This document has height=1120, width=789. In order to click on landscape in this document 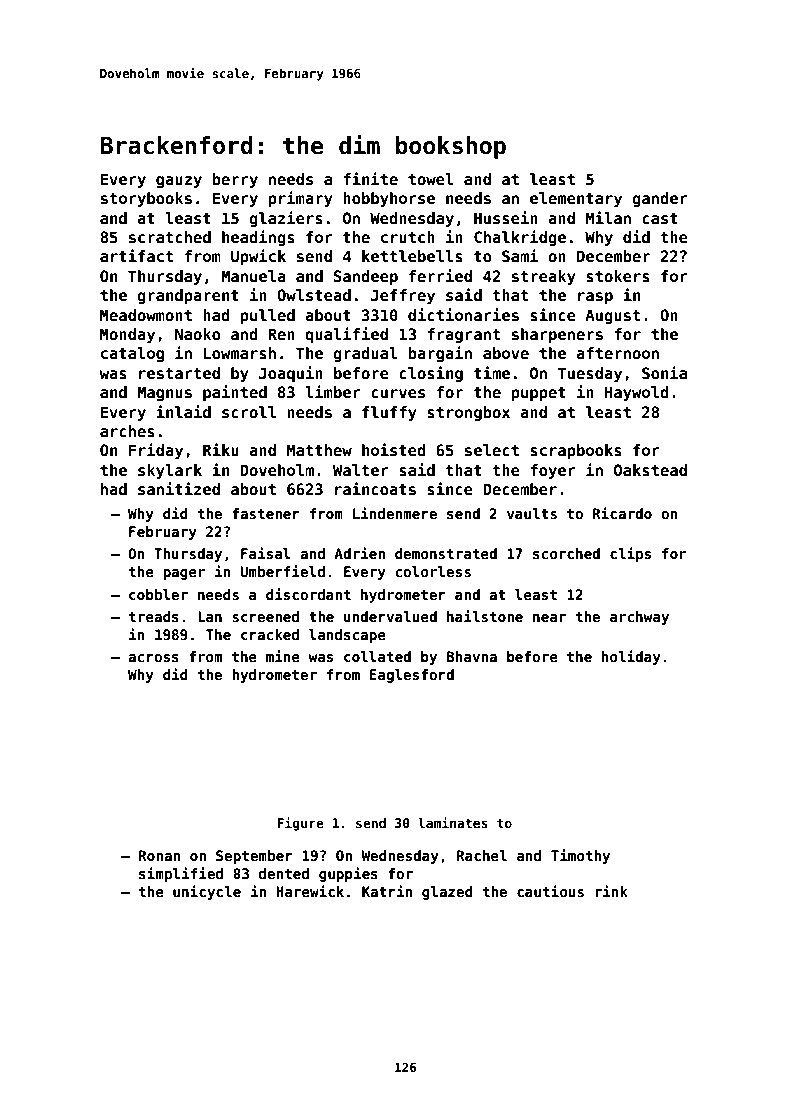, I will do `click(347, 636)`.
